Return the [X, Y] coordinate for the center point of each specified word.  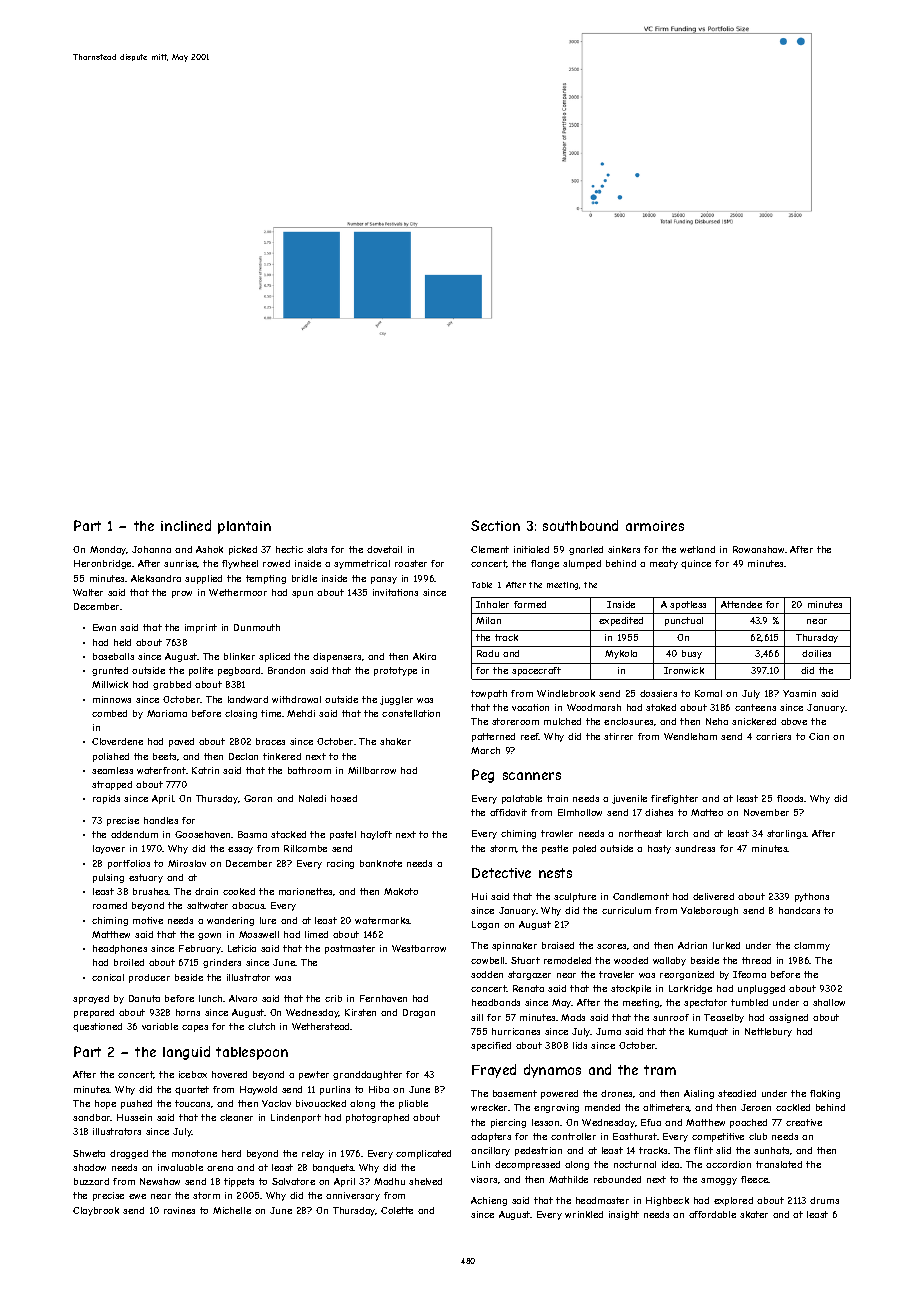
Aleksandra [156, 578]
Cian [819, 736]
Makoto [401, 891]
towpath [489, 694]
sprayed [91, 999]
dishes [659, 812]
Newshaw [160, 1181]
